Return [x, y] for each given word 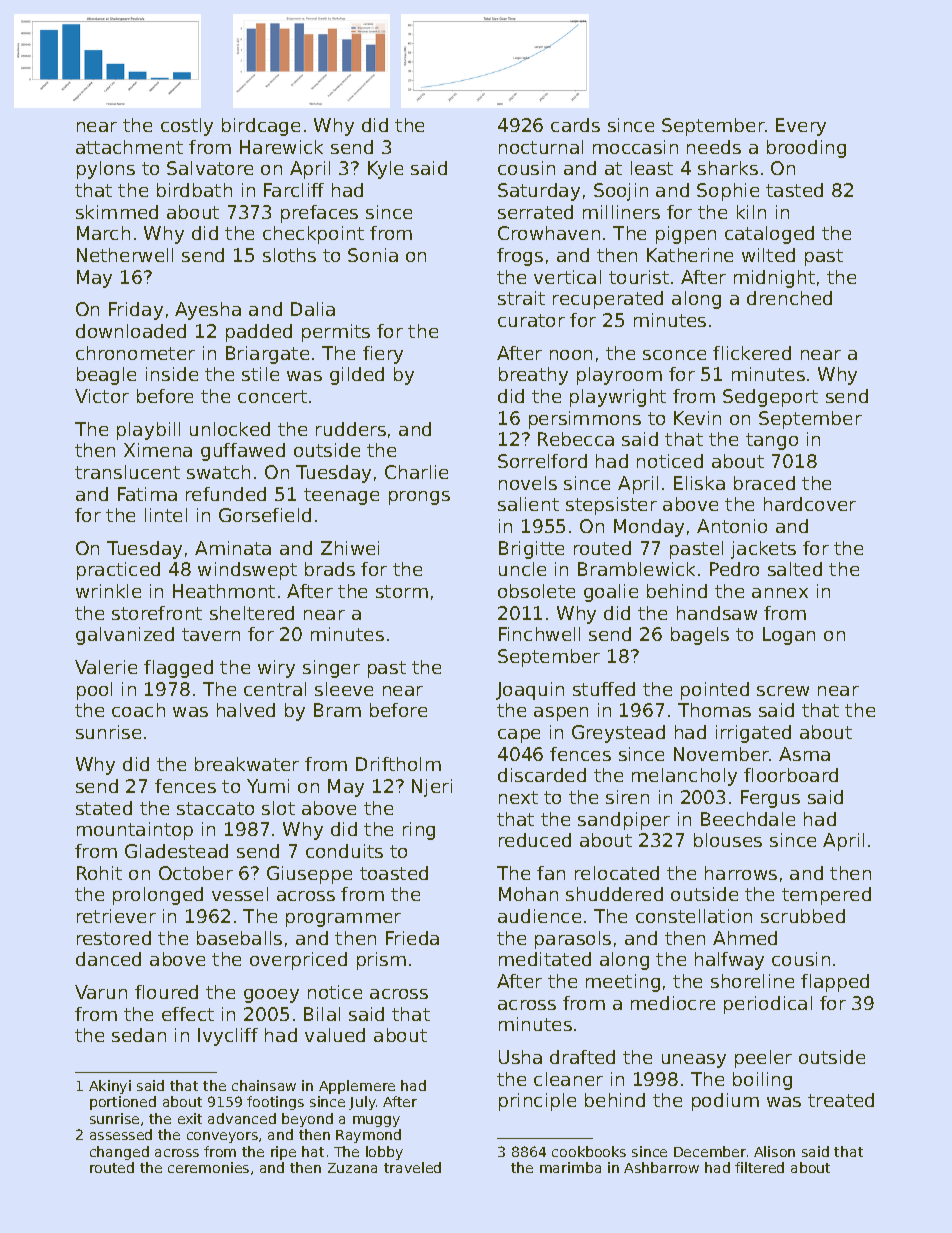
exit [190, 1118]
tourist [639, 277]
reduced [535, 840]
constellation [694, 916]
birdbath [194, 190]
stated [104, 808]
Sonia [373, 255]
